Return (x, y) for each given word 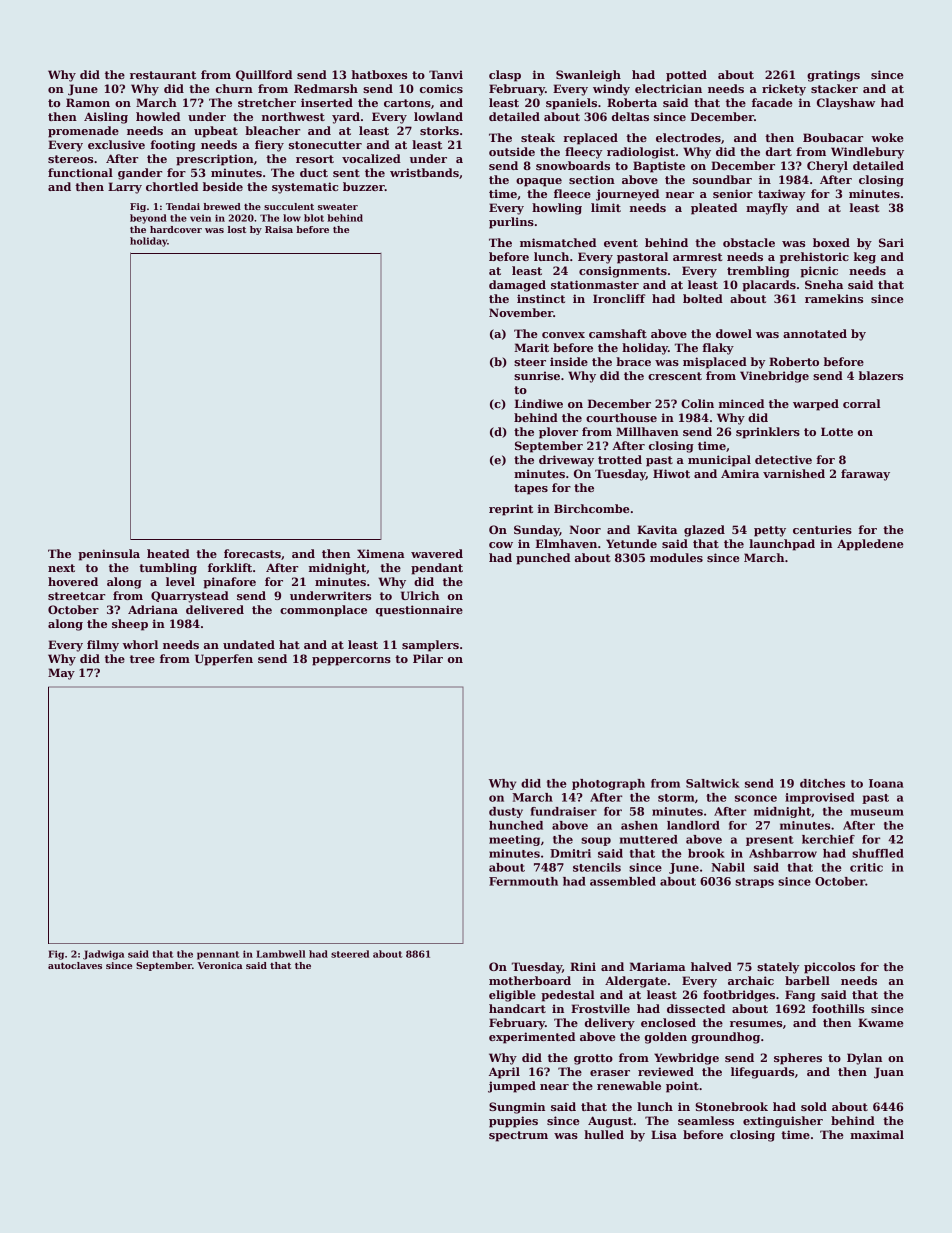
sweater (338, 207)
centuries (822, 529)
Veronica (220, 965)
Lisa (664, 1134)
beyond (148, 219)
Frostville (600, 1008)
